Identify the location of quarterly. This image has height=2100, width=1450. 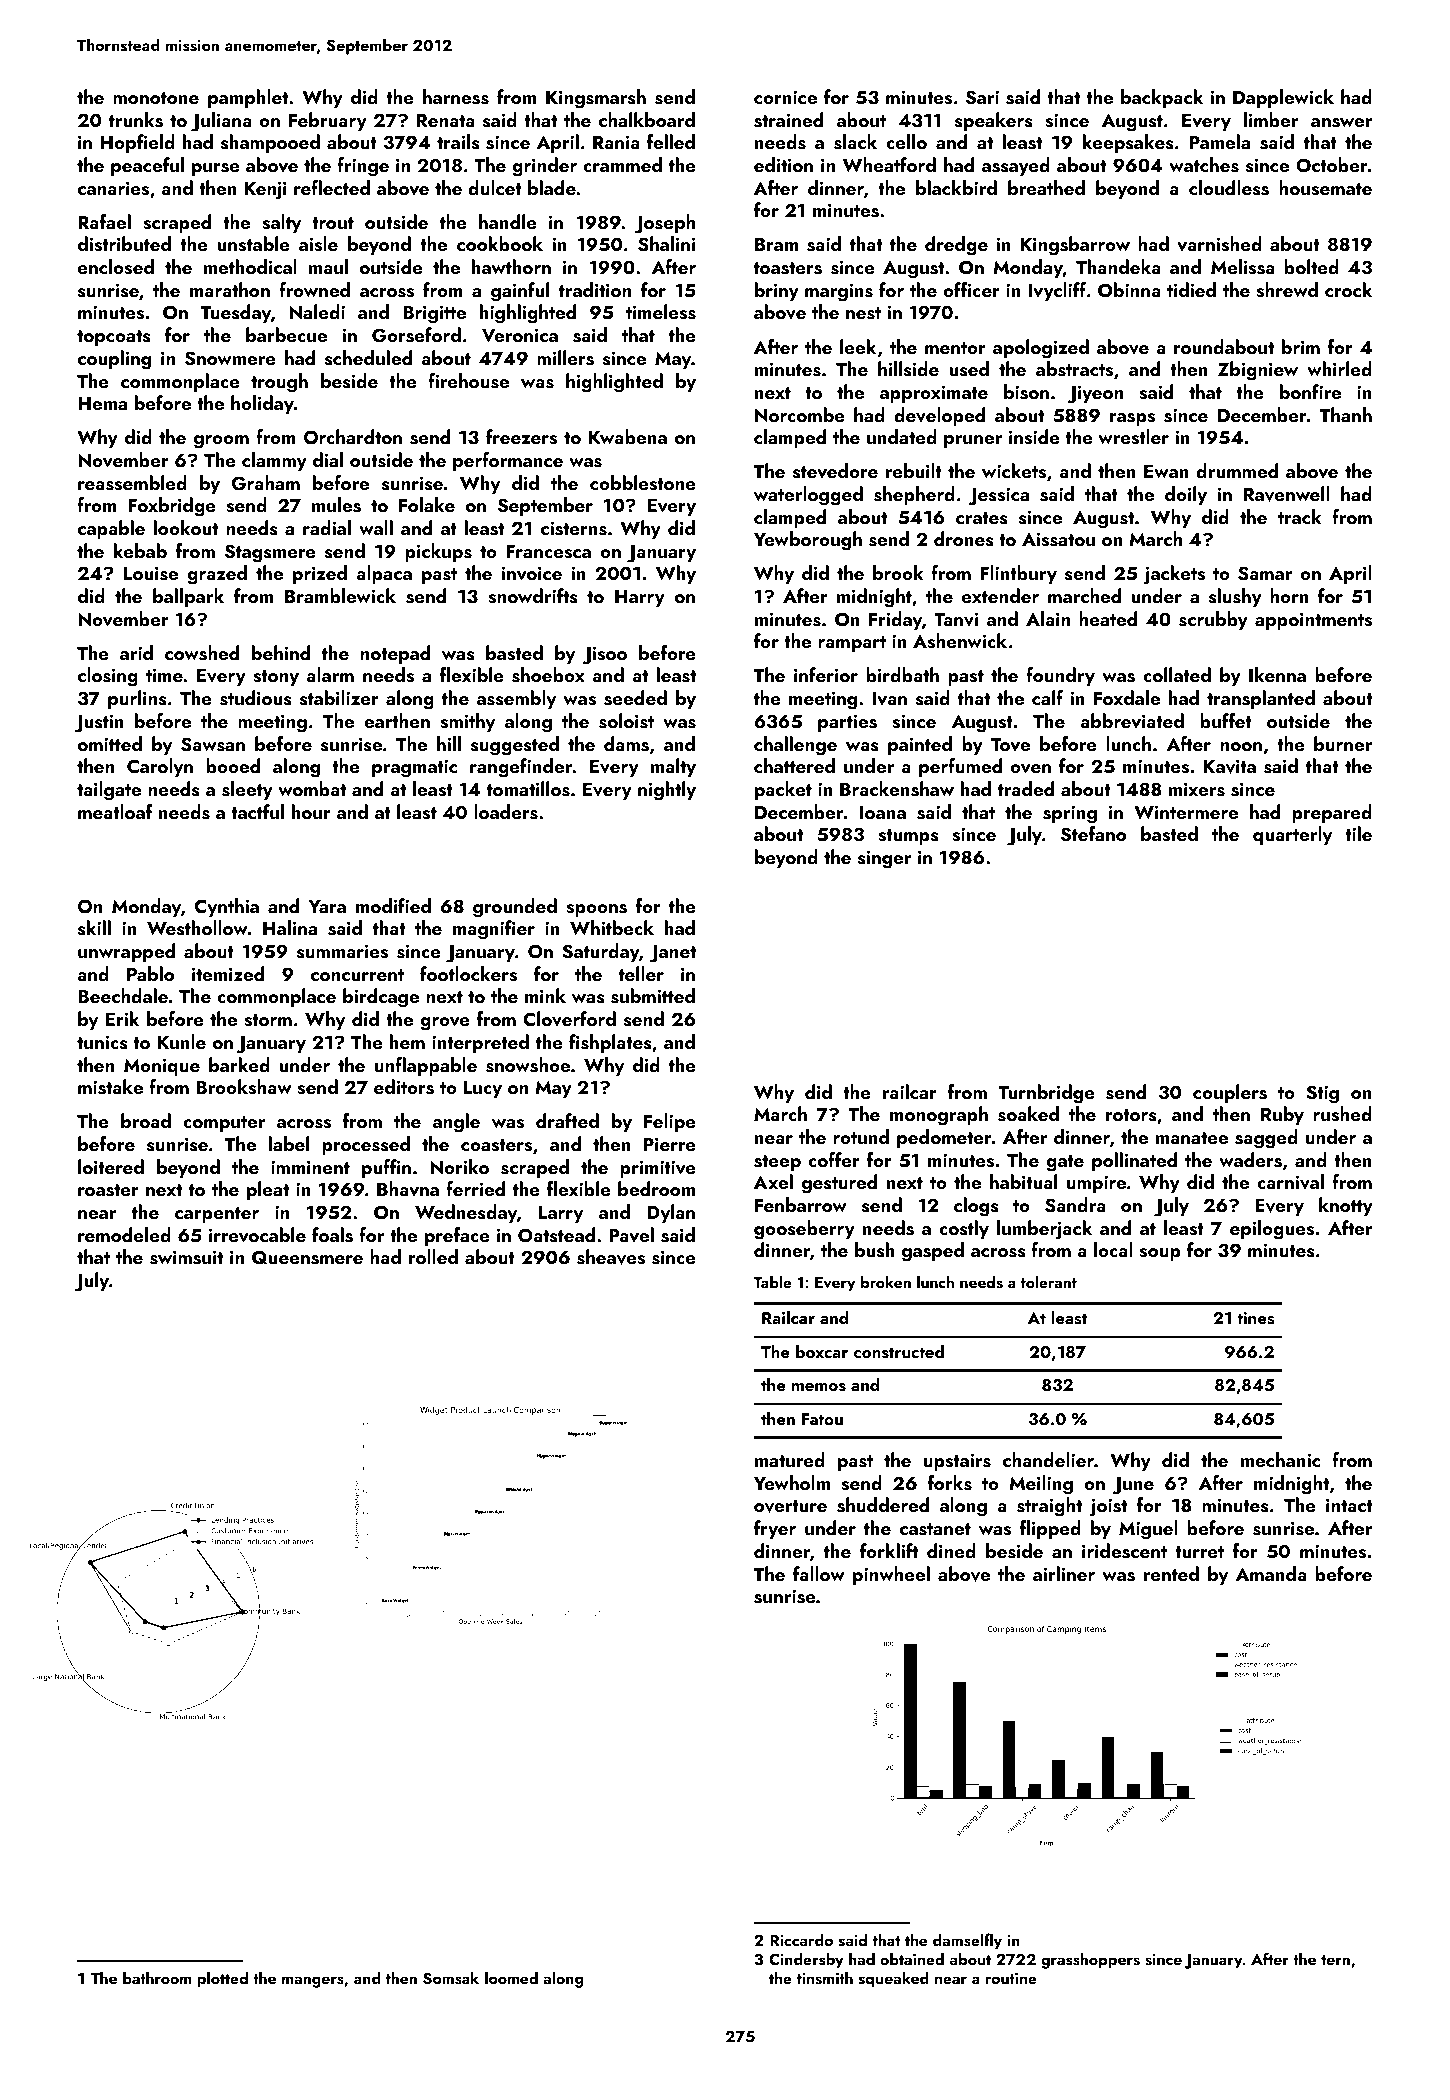
(1292, 835).
